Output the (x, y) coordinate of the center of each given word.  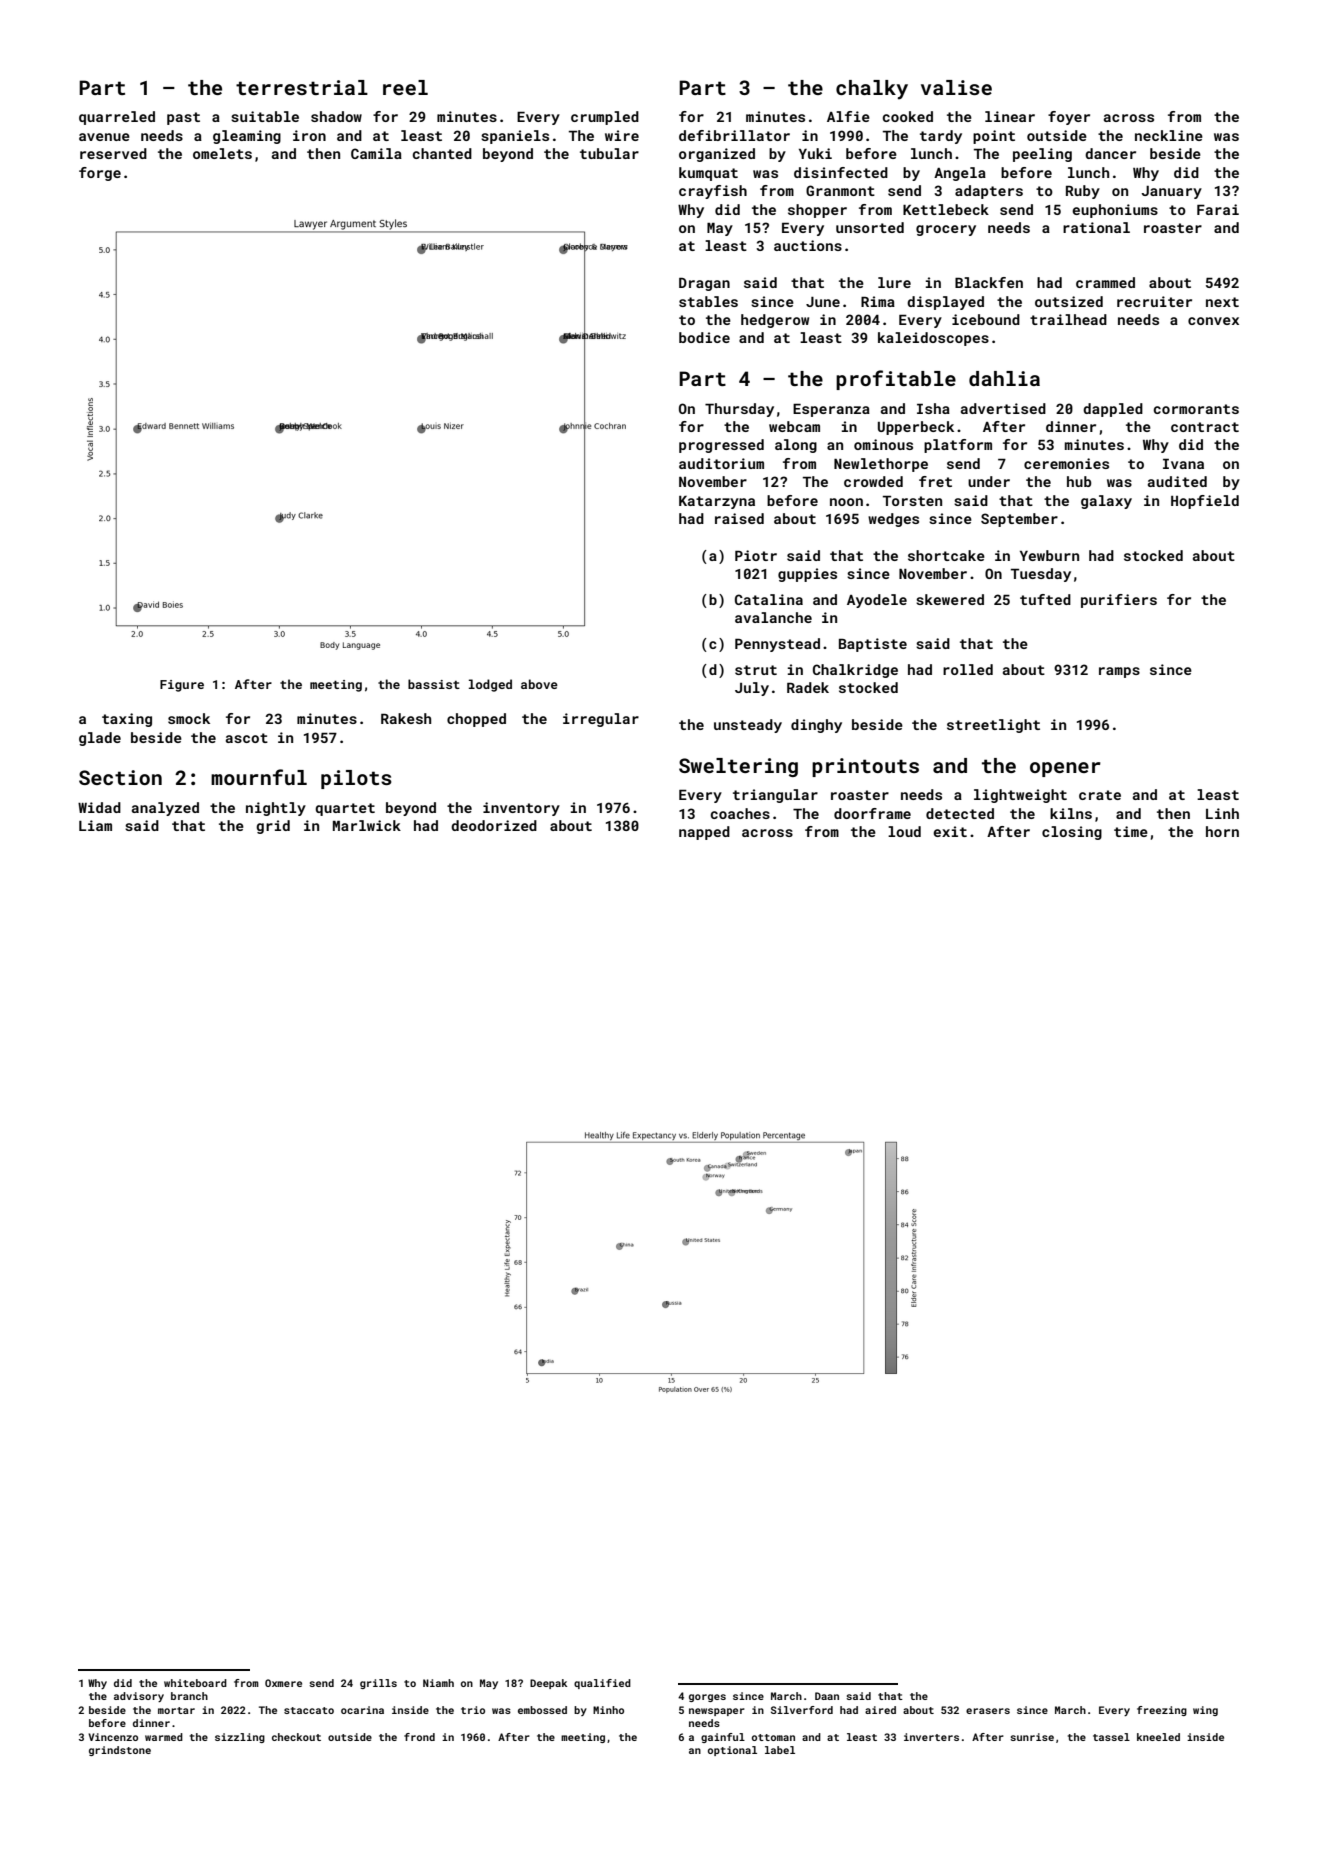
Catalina (769, 599)
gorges (707, 1698)
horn (1222, 831)
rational (1096, 227)
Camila (376, 153)
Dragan (704, 284)
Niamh (438, 1683)
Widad (99, 807)
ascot (247, 738)
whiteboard (195, 1683)
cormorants (1196, 409)
